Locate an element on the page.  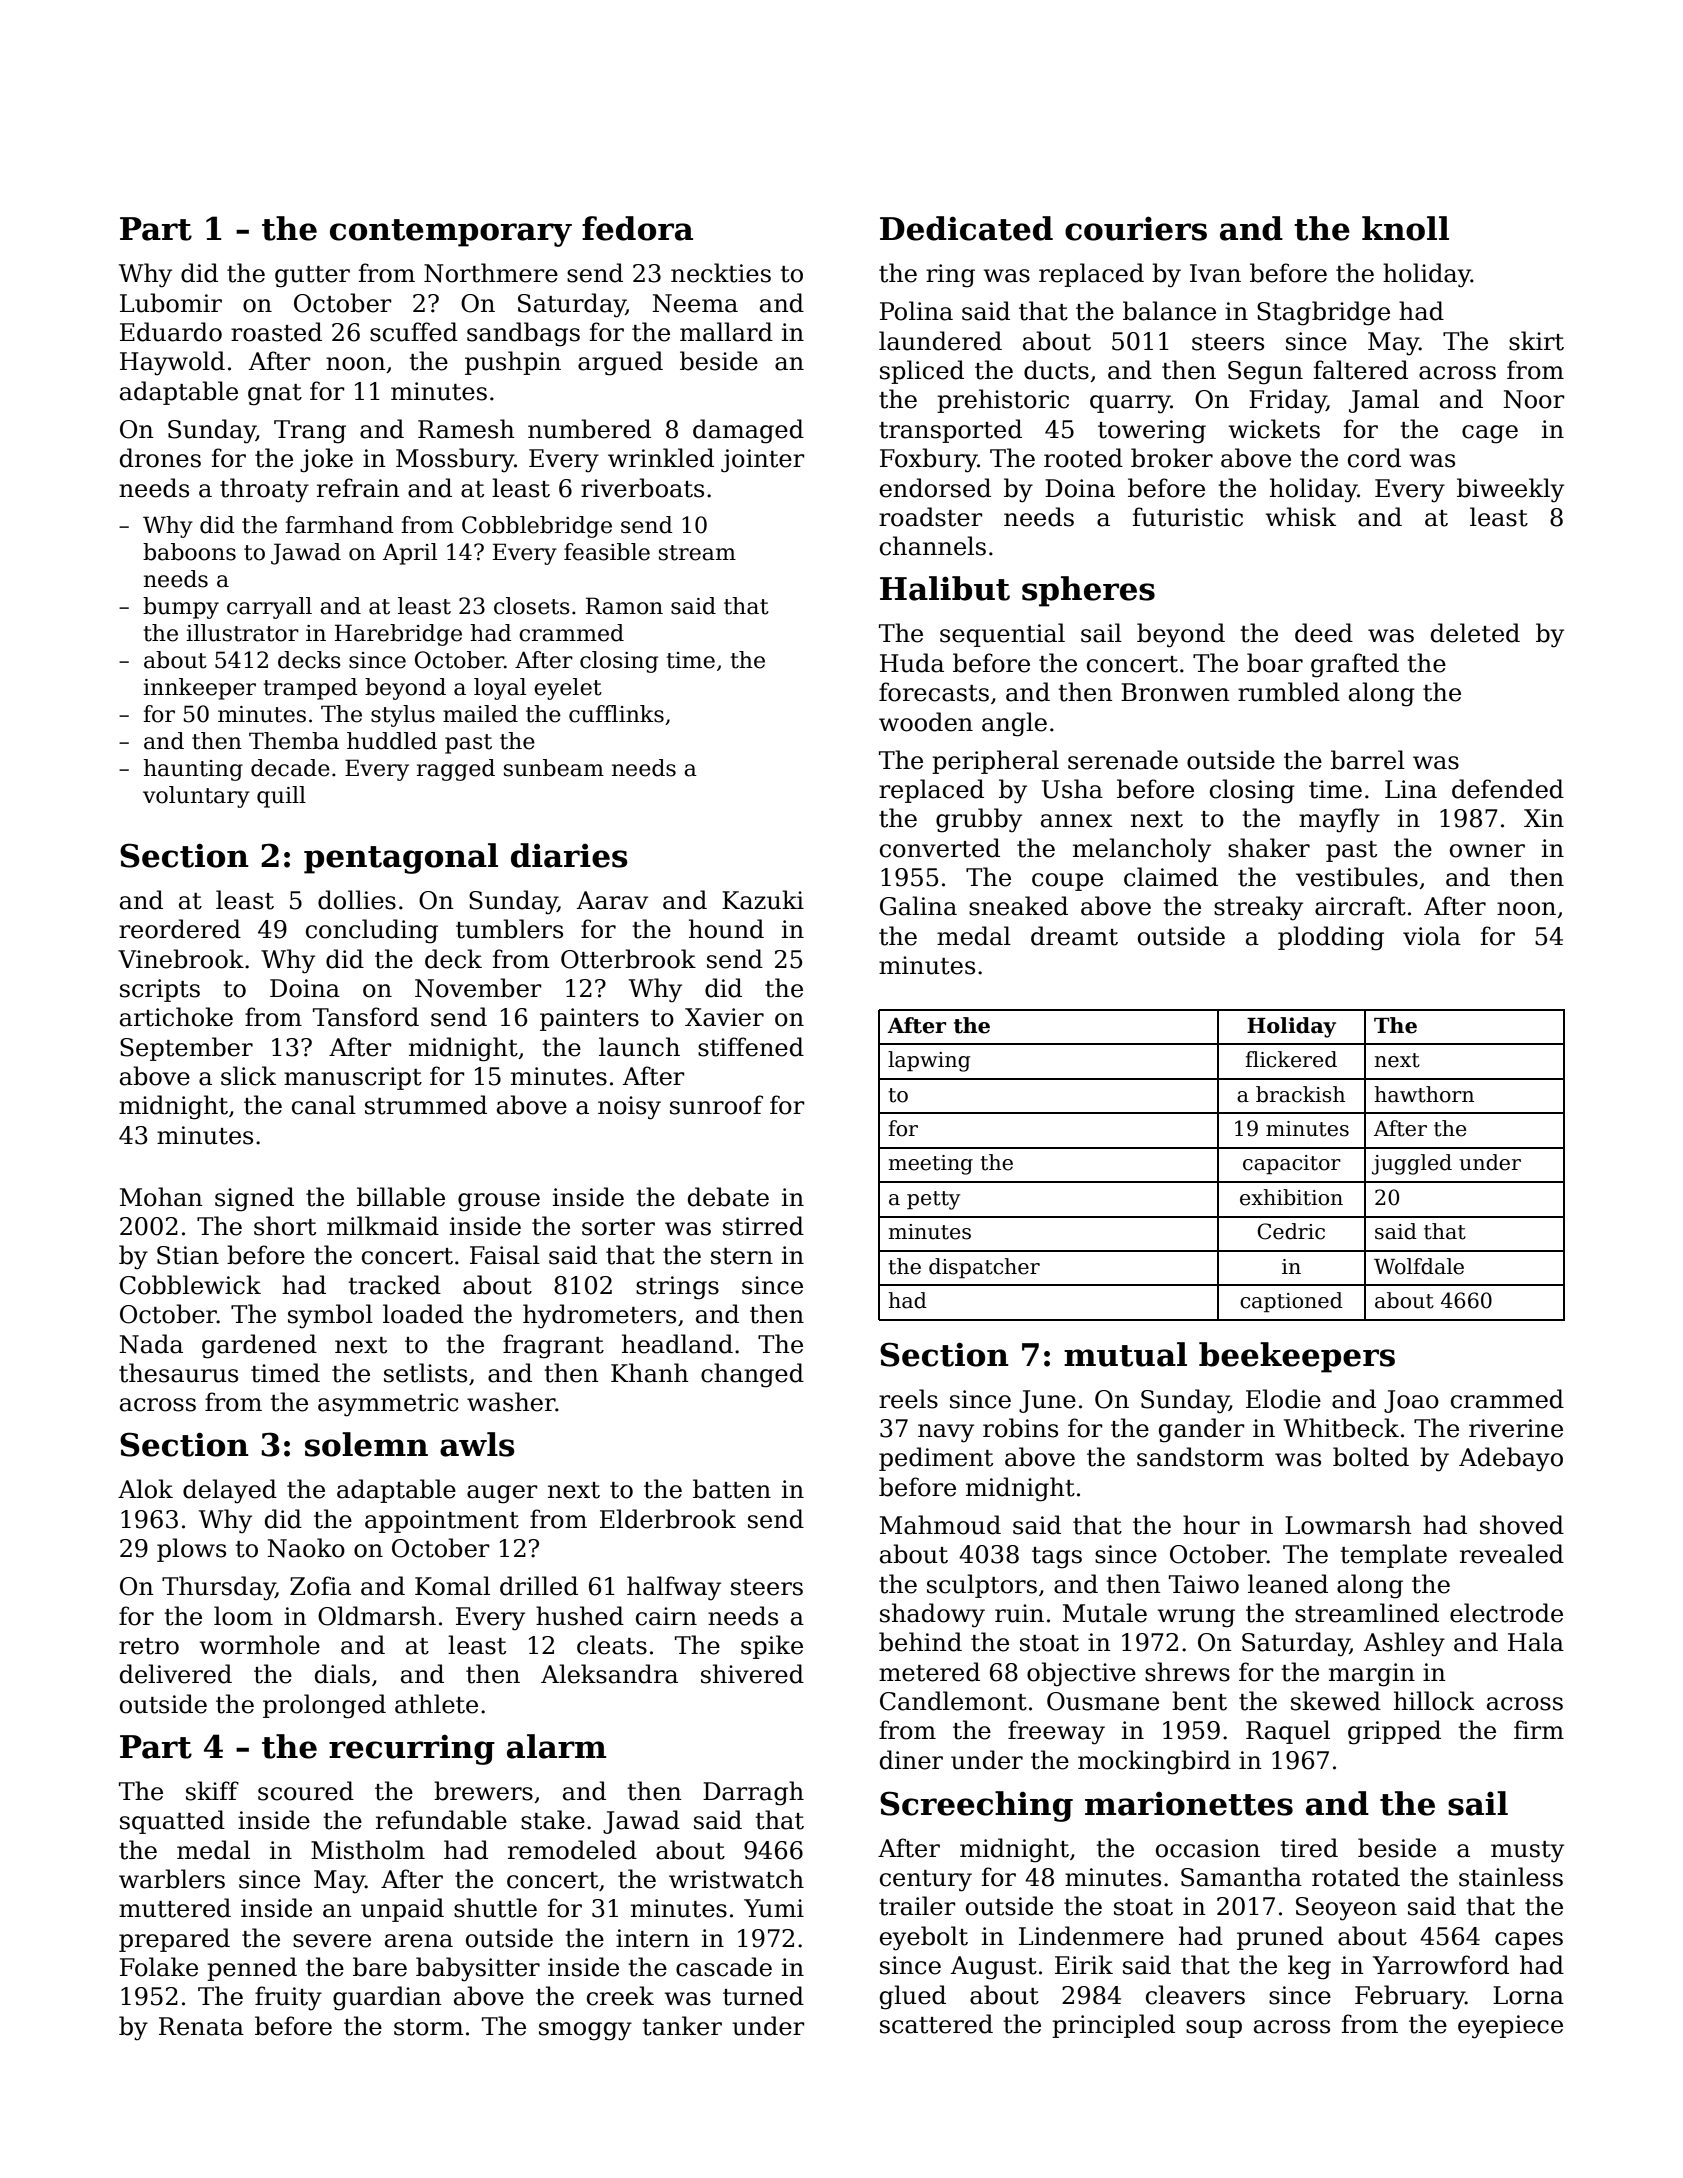
spike is located at coordinates (772, 1647).
